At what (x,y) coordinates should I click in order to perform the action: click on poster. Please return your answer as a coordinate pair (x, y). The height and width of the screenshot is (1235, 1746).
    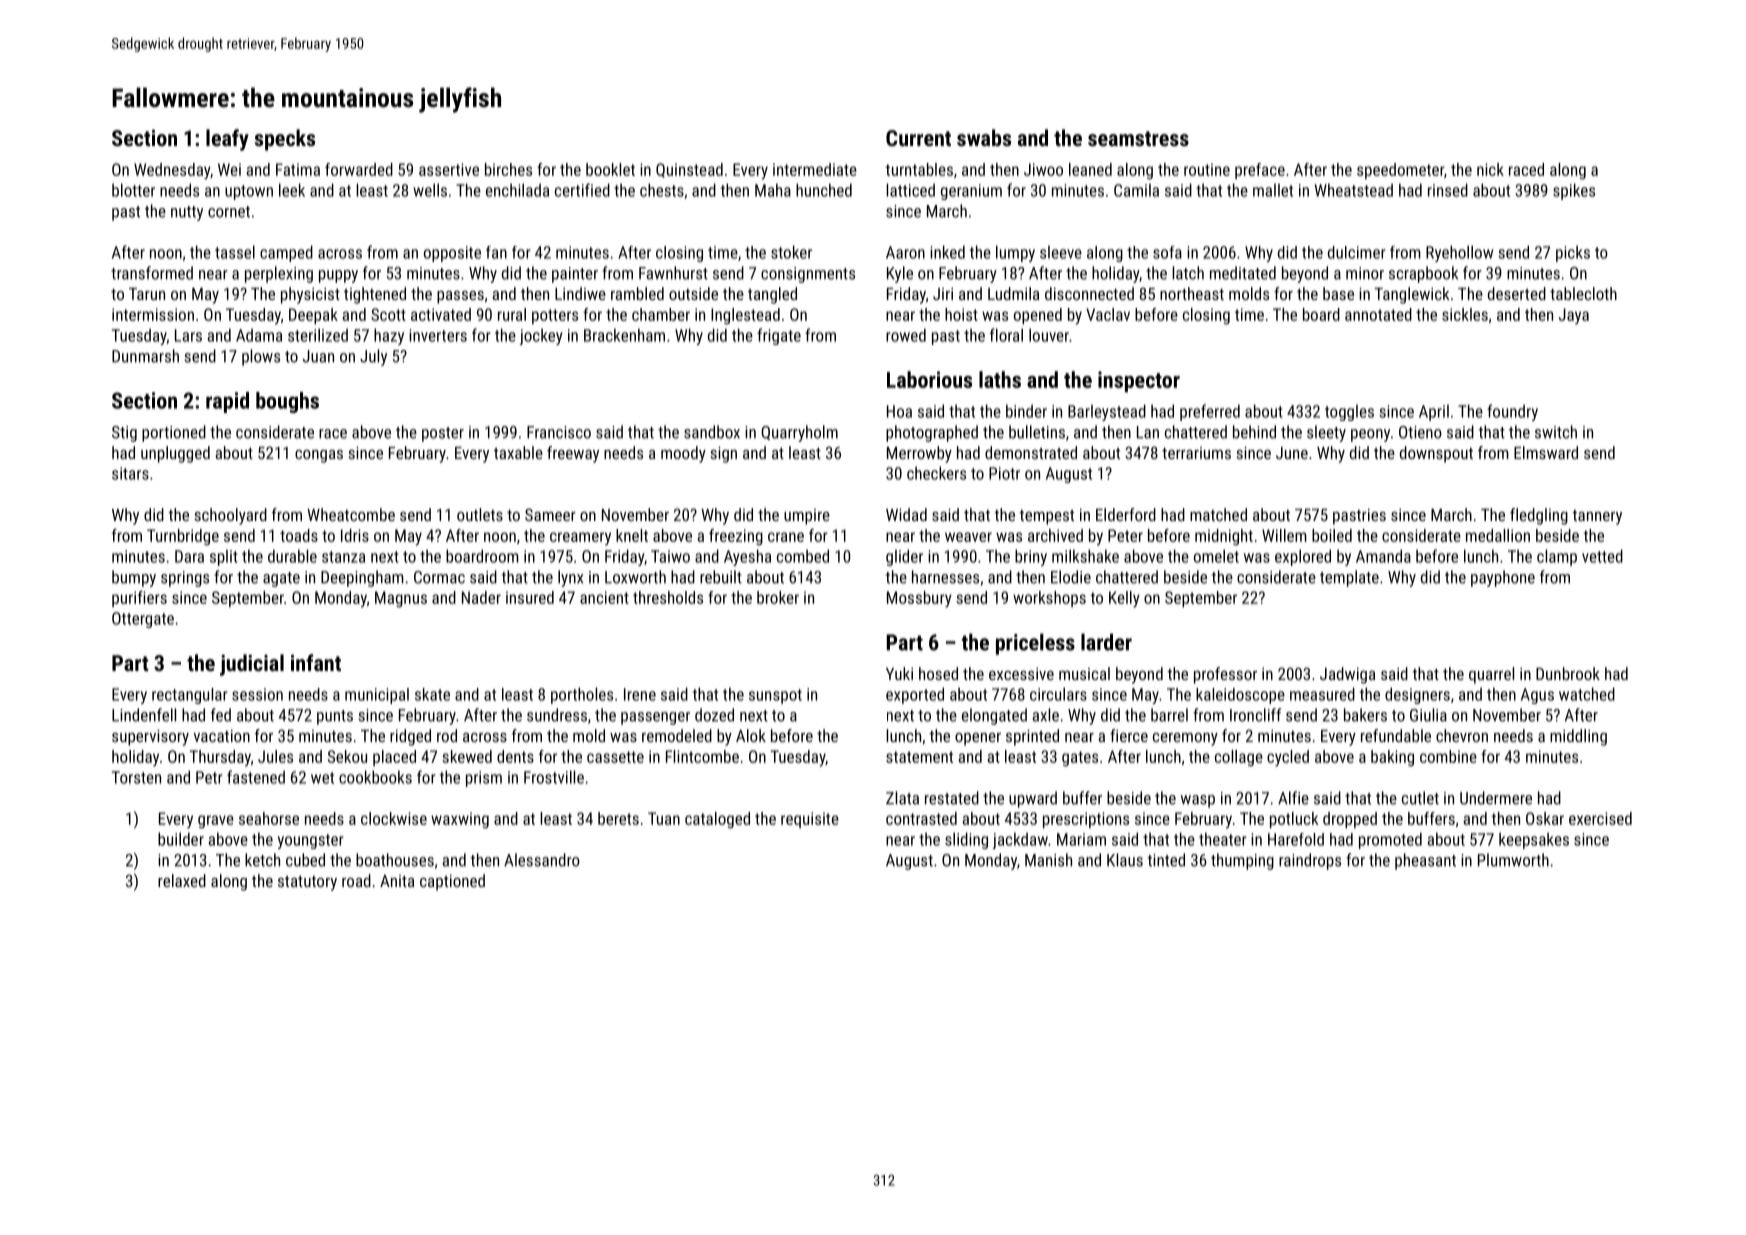
    Looking at the image, I should click on (443, 434).
